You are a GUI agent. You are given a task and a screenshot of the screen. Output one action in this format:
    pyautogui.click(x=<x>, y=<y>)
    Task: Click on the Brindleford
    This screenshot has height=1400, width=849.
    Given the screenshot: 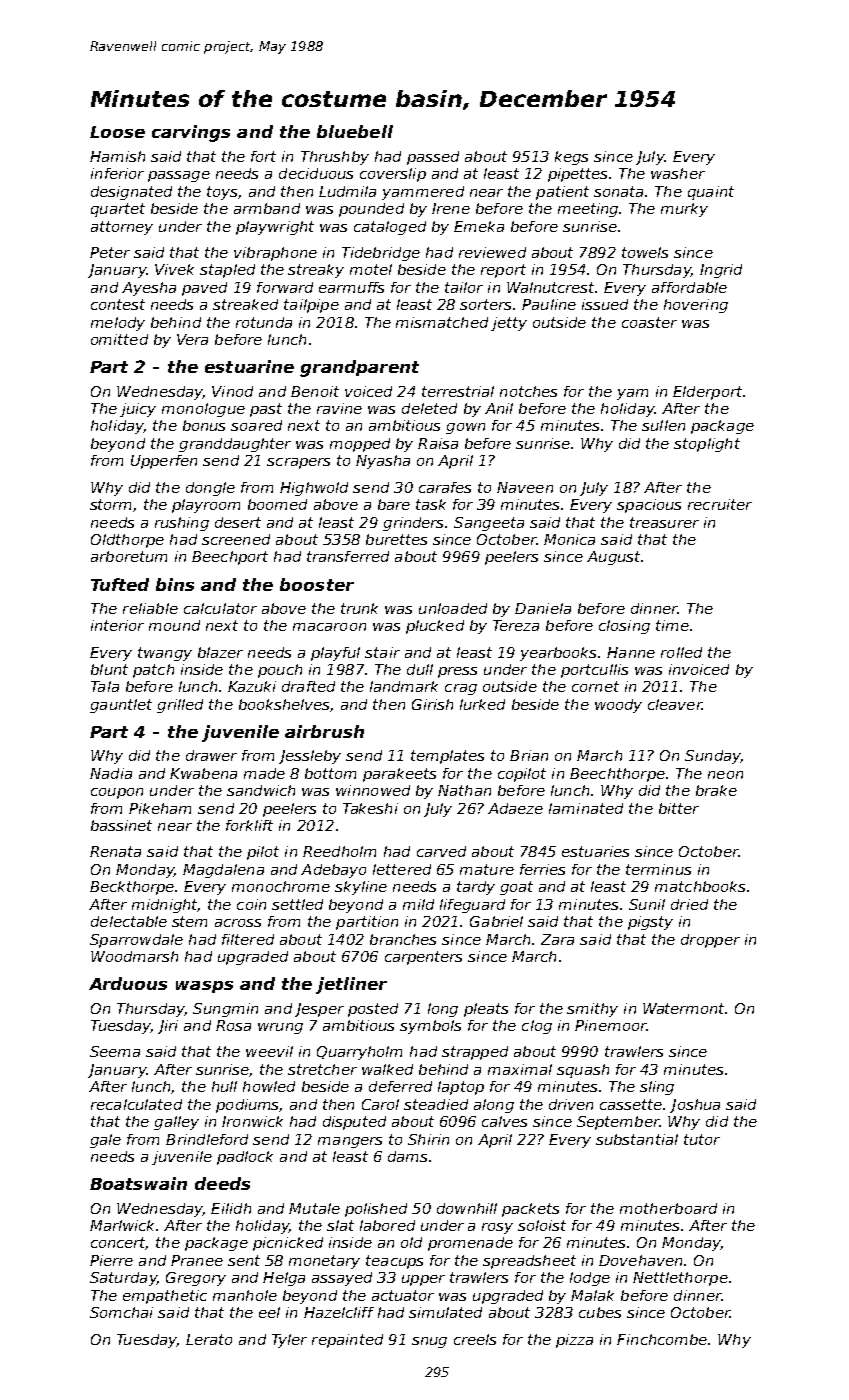 What is the action you would take?
    pyautogui.click(x=207, y=1139)
